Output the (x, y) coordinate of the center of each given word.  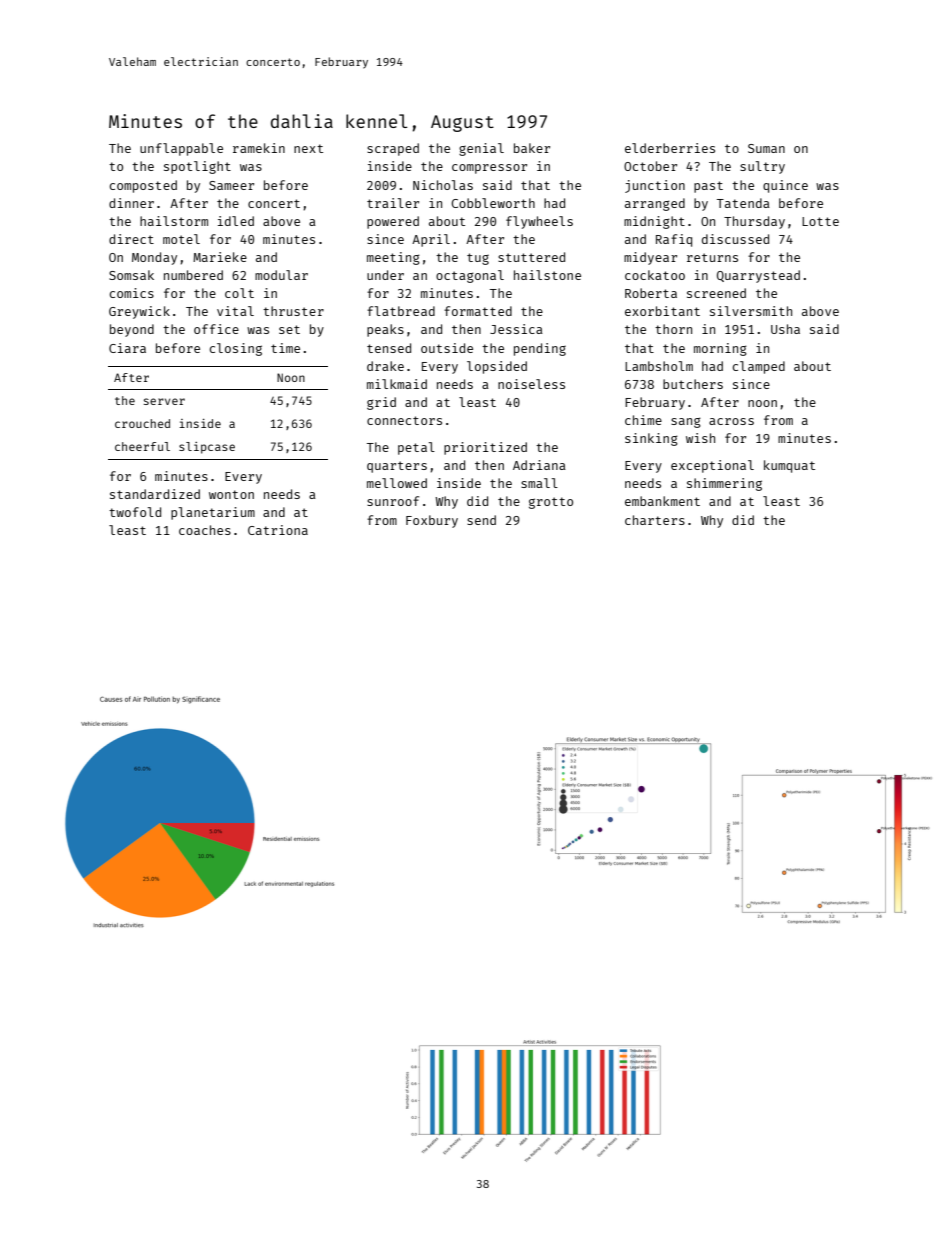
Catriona (278, 530)
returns (712, 257)
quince (785, 186)
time (285, 348)
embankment (662, 501)
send (481, 520)
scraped (393, 149)
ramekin (259, 148)
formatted (478, 311)
